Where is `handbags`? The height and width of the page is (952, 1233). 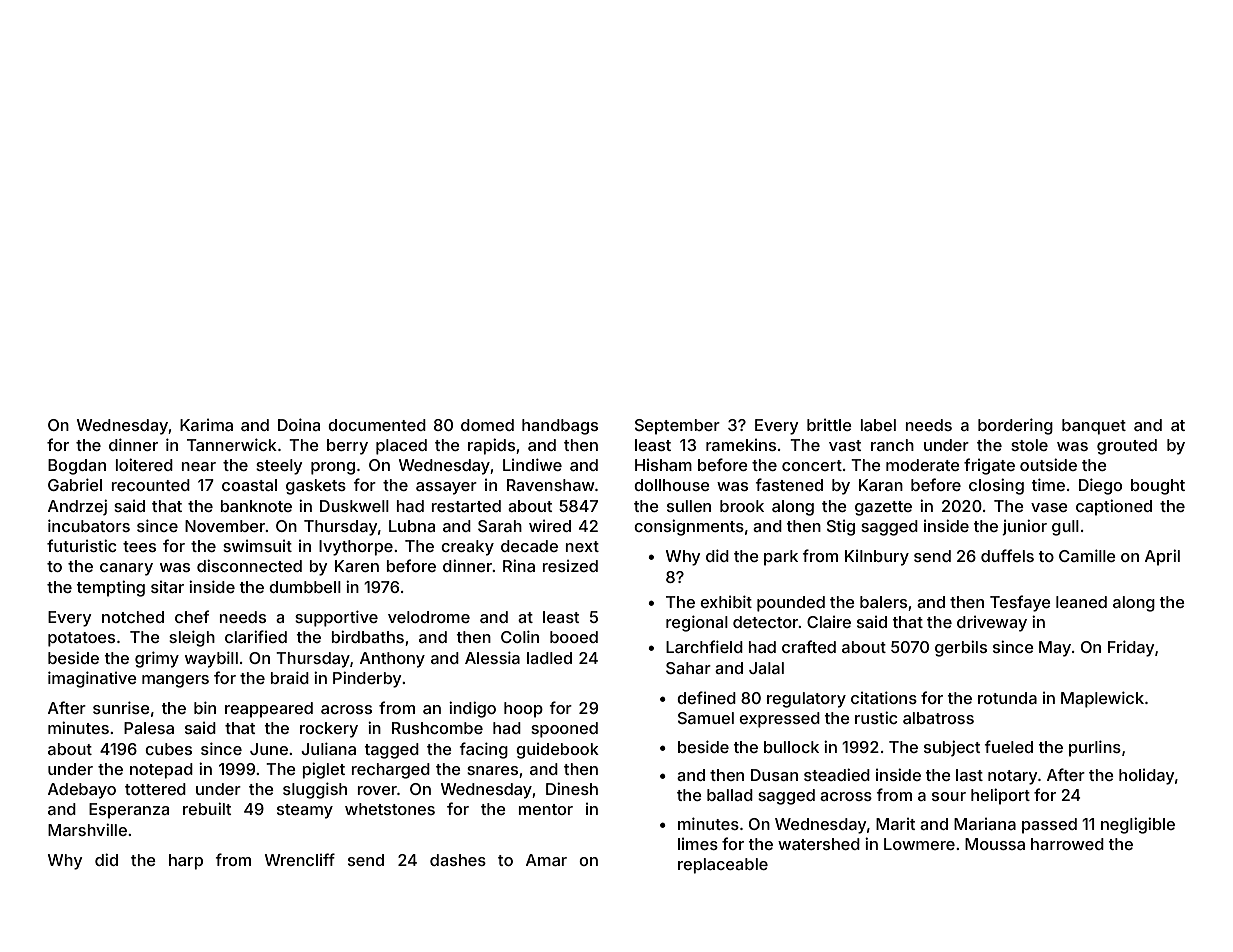
handbags is located at coordinates (560, 427).
